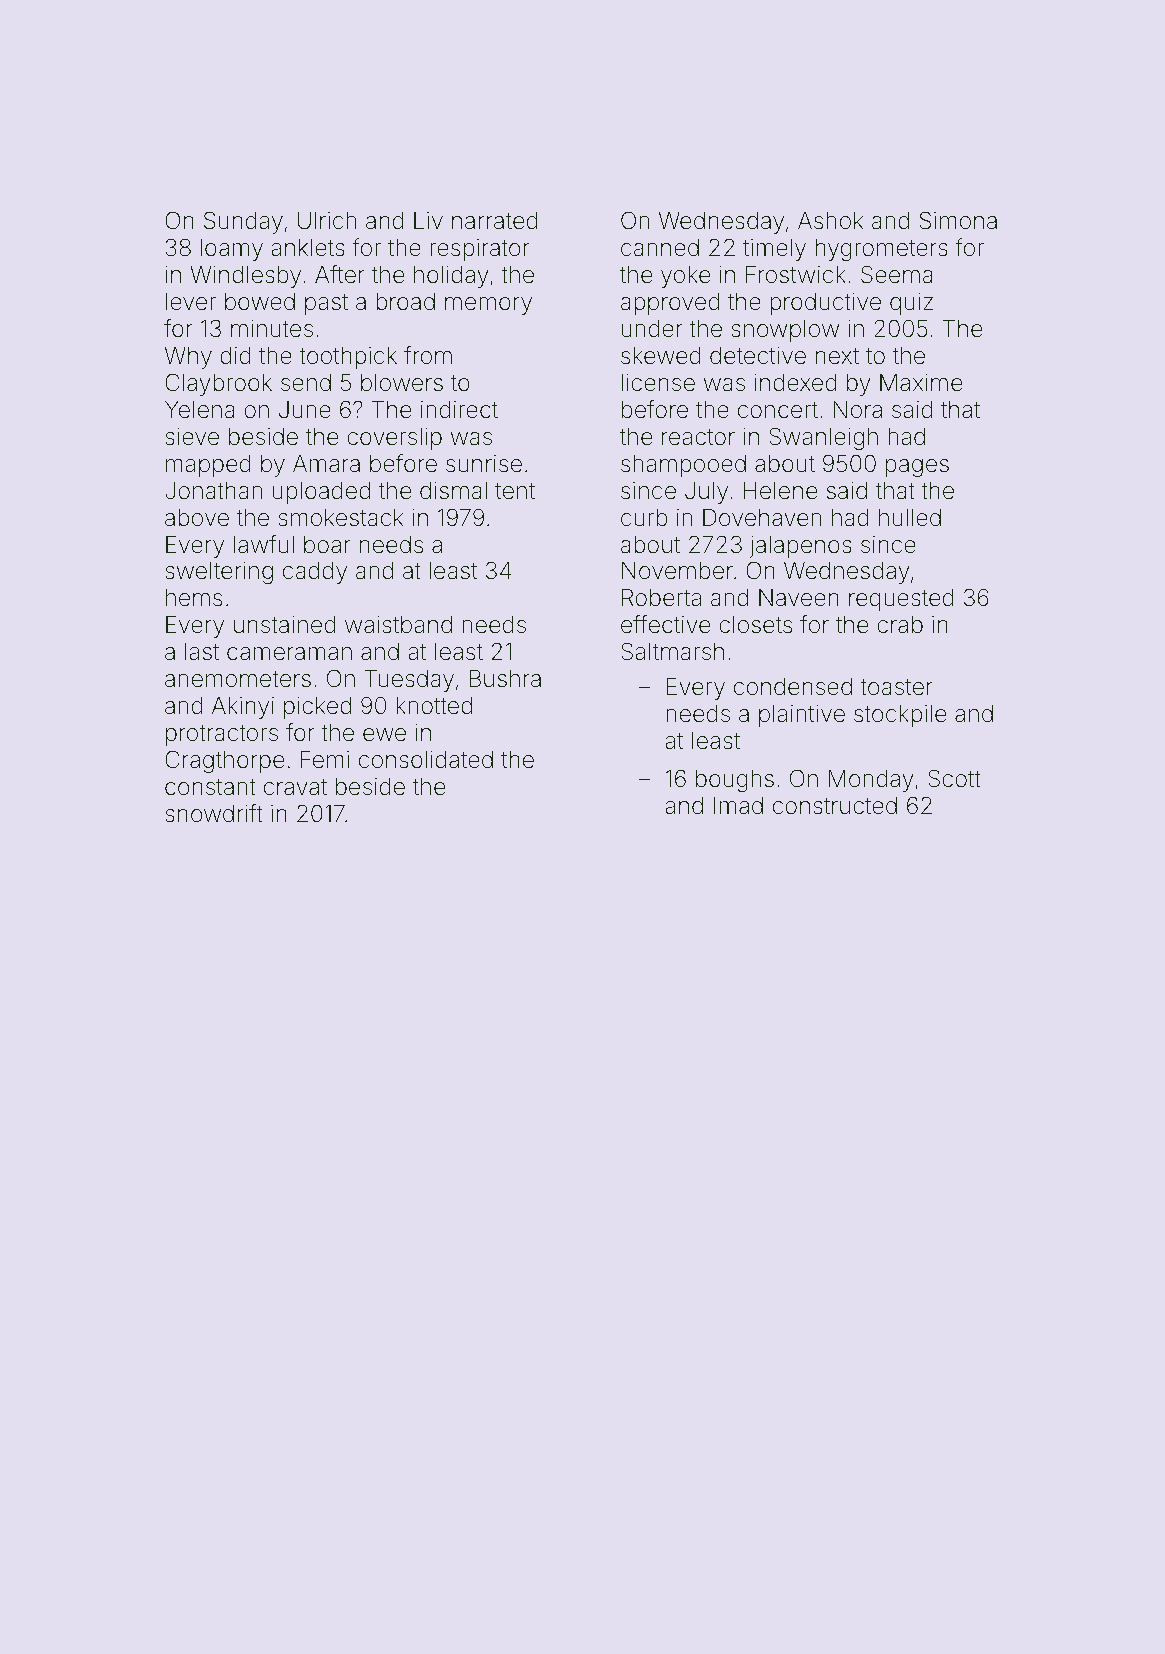 The height and width of the screenshot is (1654, 1165). I want to click on curb, so click(644, 518).
